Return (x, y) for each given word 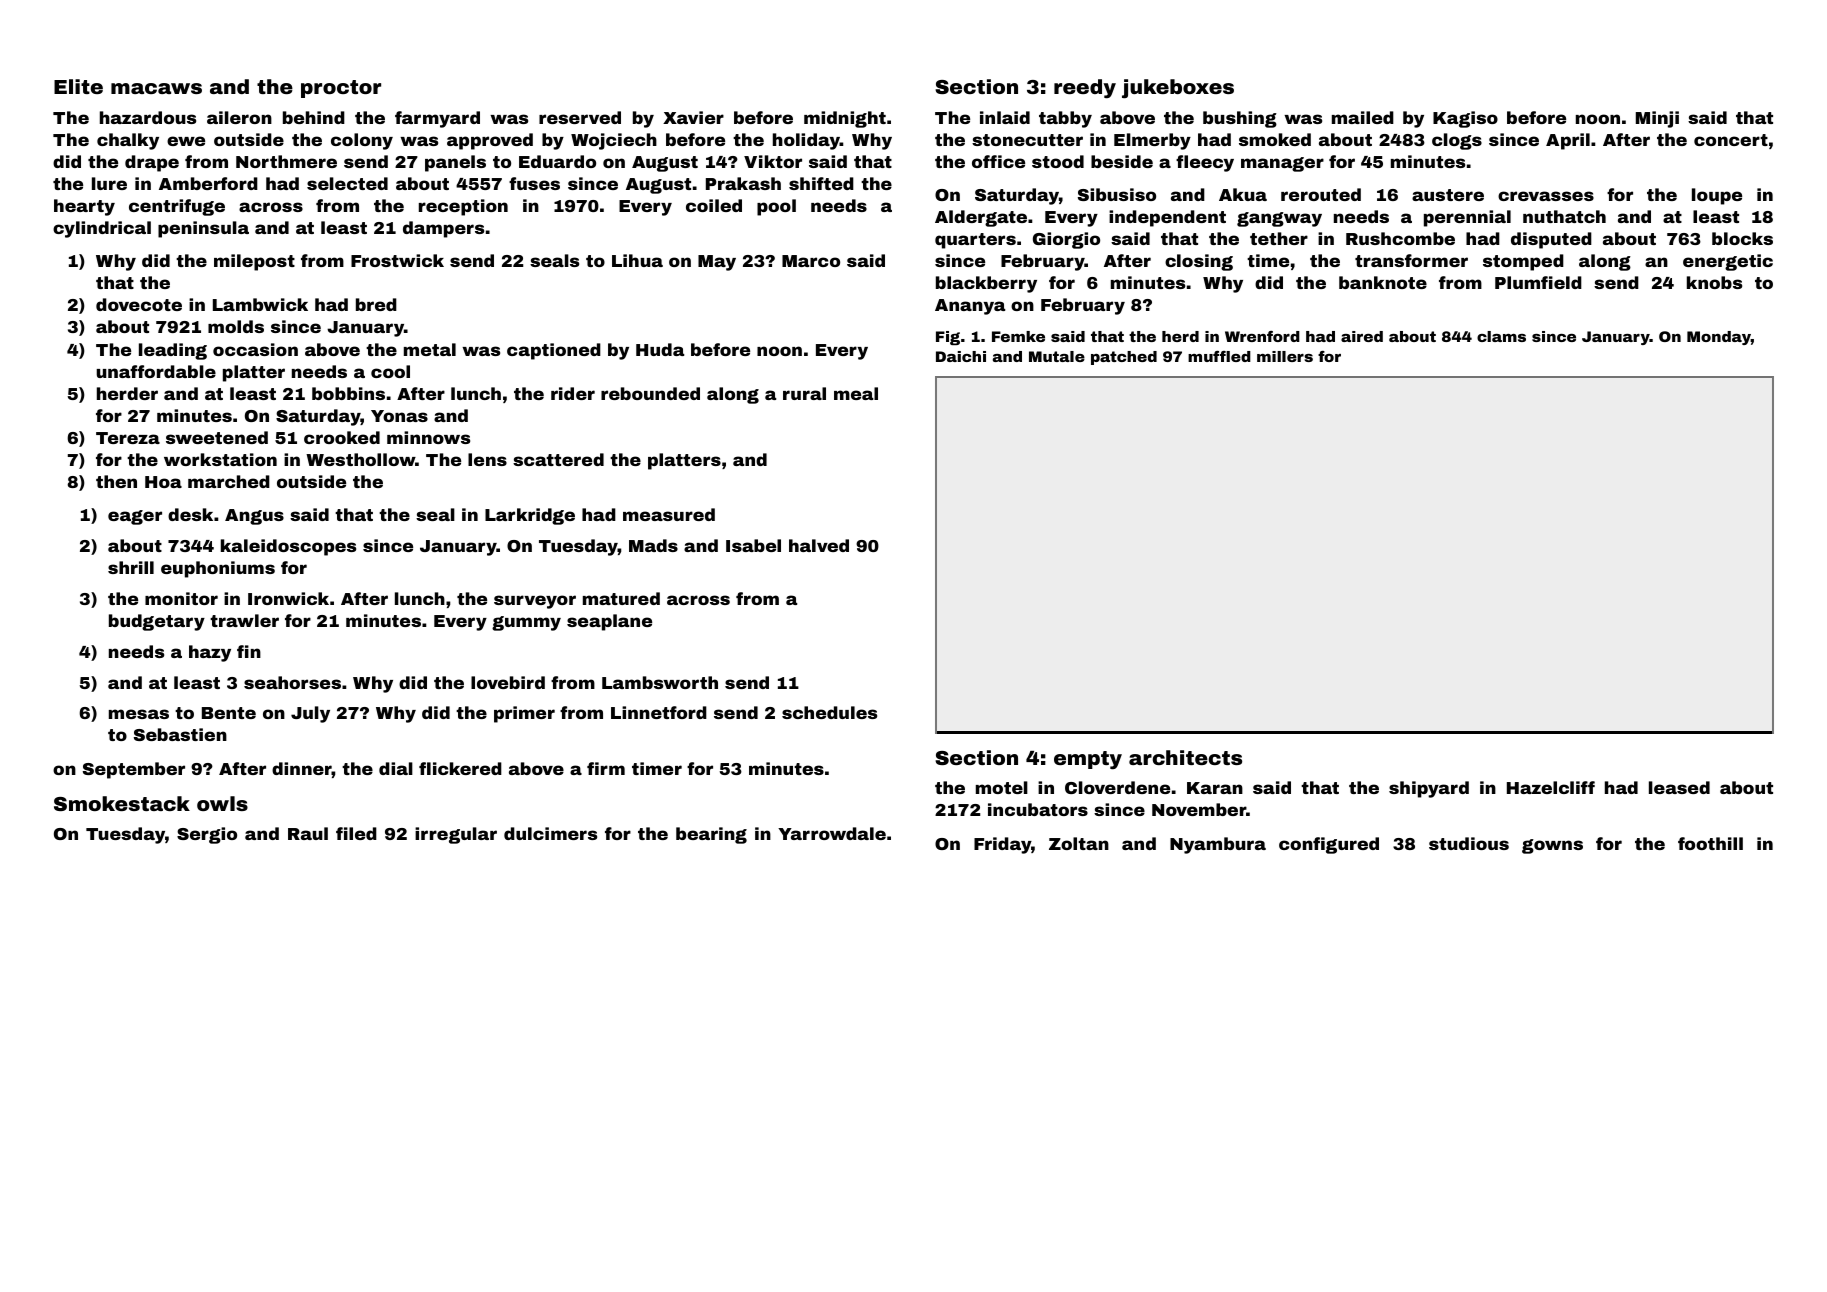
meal (856, 393)
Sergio (207, 835)
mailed (1363, 117)
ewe (186, 141)
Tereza (128, 438)
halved (819, 545)
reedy (1085, 88)
